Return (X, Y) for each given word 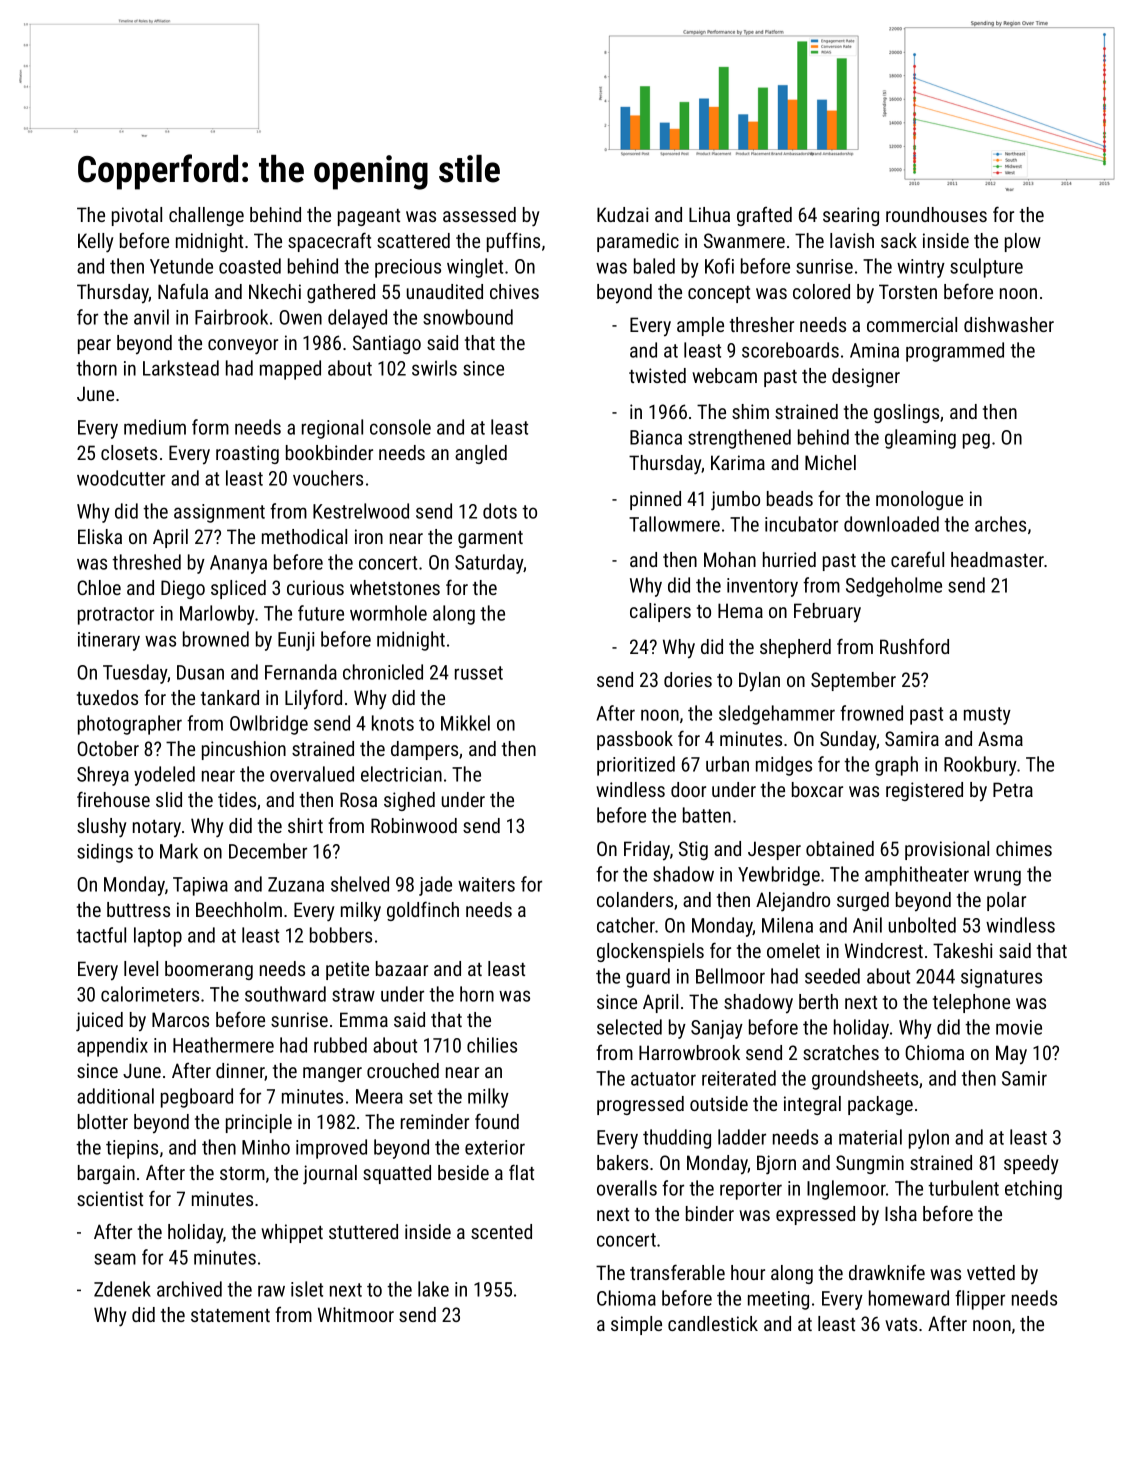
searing (851, 216)
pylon (929, 1139)
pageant (369, 217)
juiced (99, 1022)
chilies (492, 1045)
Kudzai (623, 214)
